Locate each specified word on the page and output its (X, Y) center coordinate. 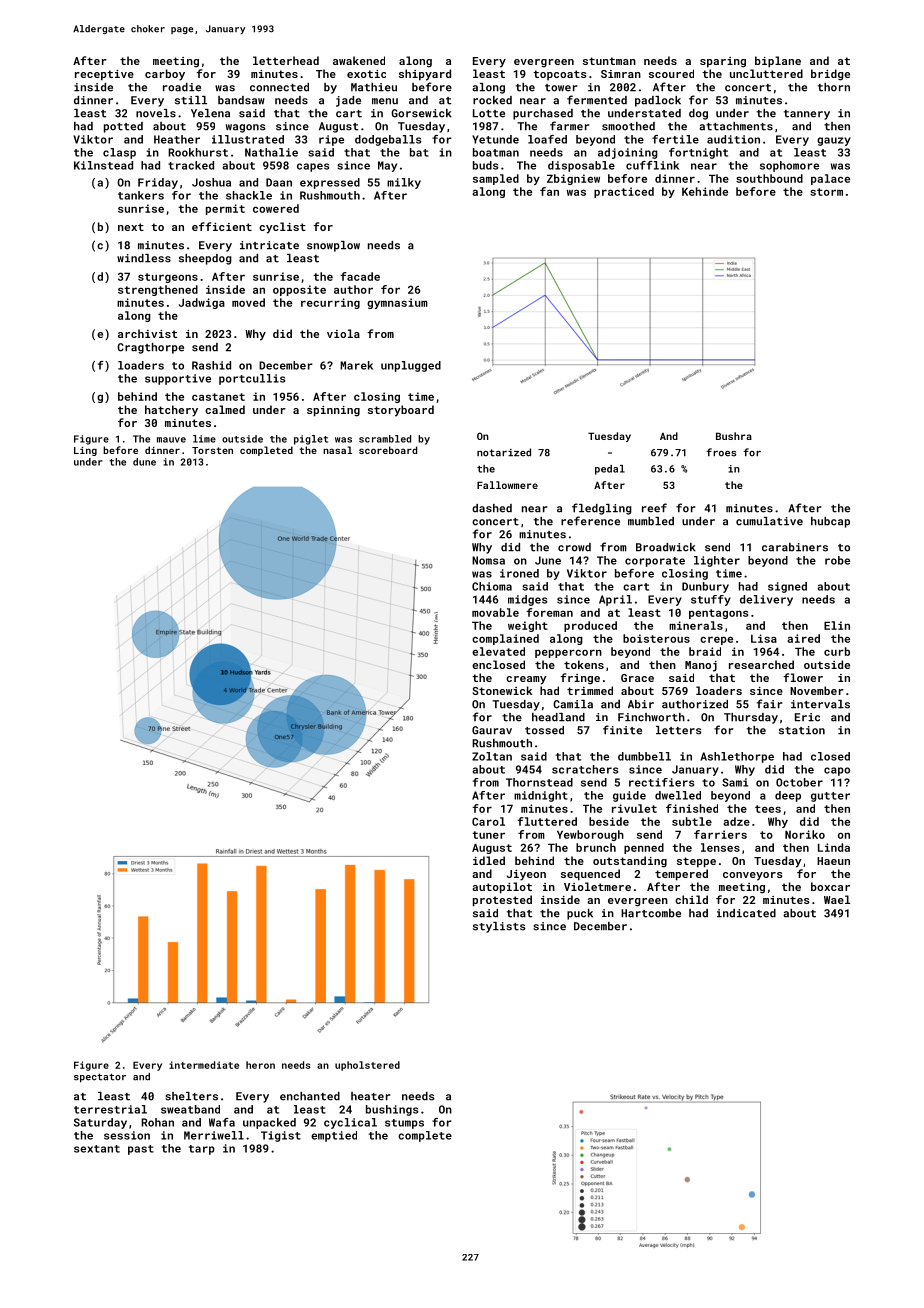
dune (144, 462)
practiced (624, 192)
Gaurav (492, 730)
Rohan (157, 1122)
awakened (359, 60)
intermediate (204, 1065)
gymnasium (397, 303)
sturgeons (168, 278)
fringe (580, 679)
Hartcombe (651, 913)
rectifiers (662, 782)
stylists (499, 927)
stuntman (609, 61)
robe (837, 560)
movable (495, 612)
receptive (104, 75)
